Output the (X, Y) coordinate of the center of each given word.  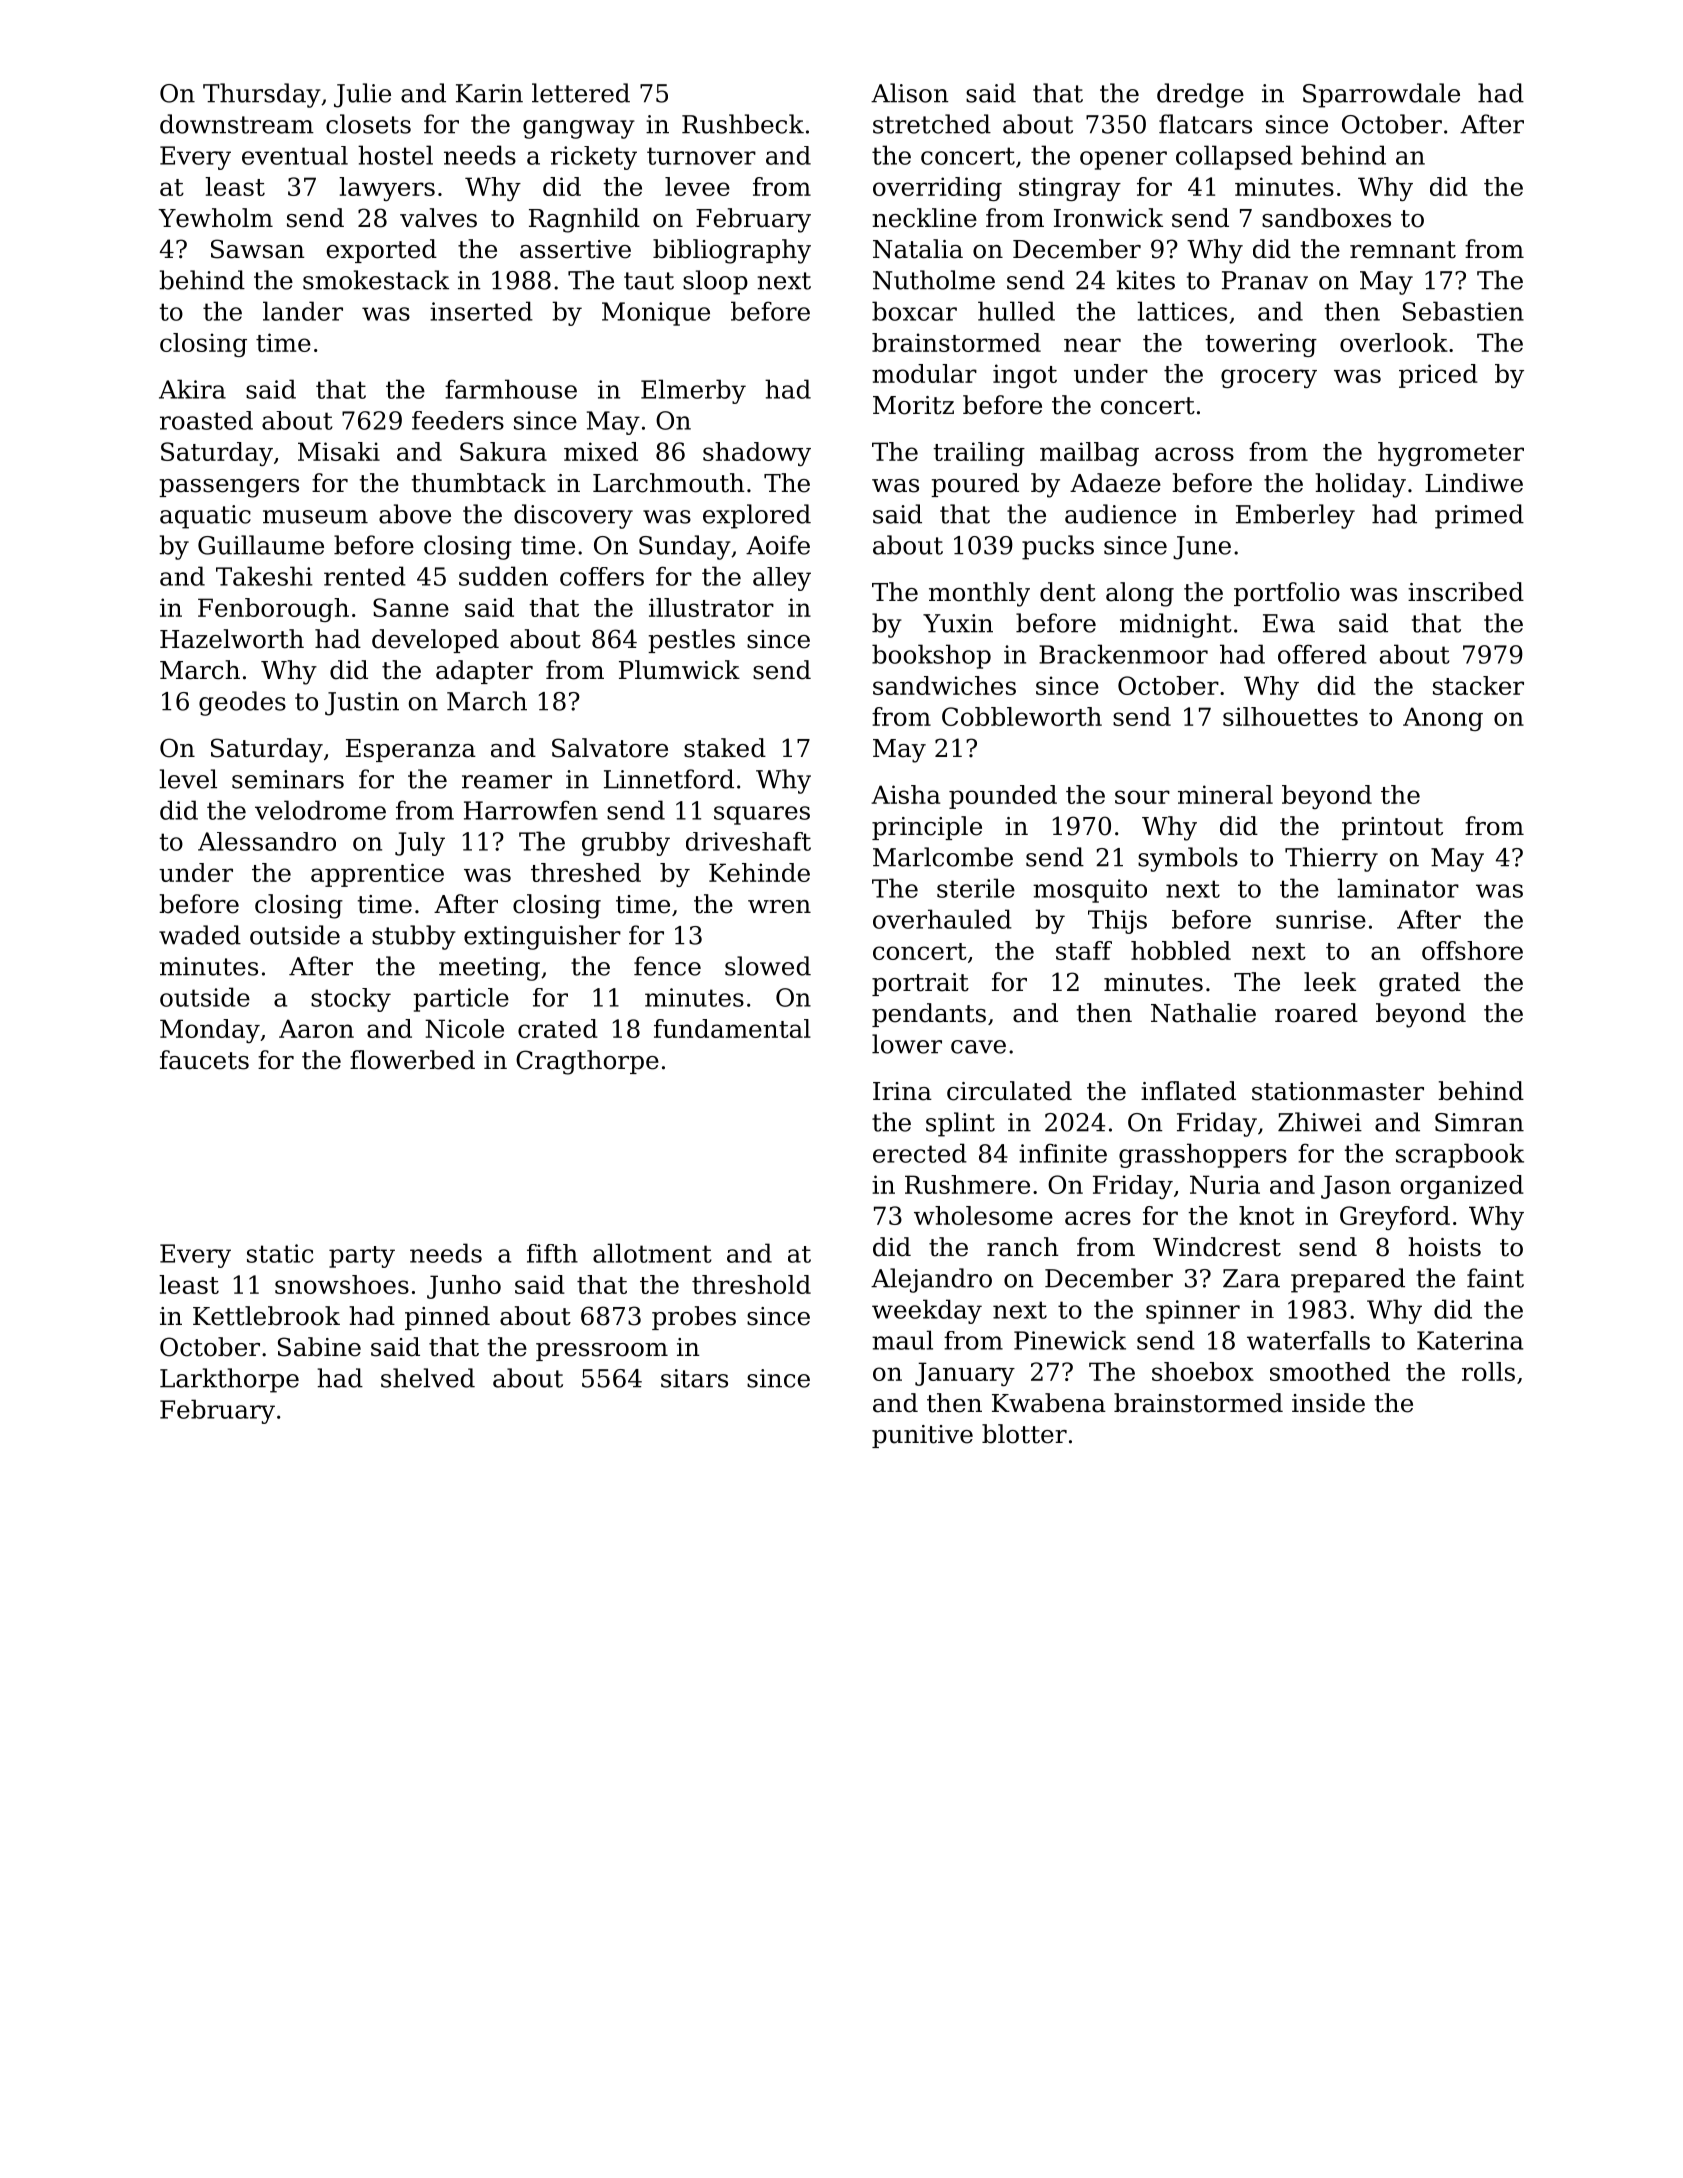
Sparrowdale (1381, 95)
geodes (242, 703)
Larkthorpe (229, 1380)
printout (1392, 828)
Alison (910, 93)
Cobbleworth (1022, 716)
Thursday (262, 95)
